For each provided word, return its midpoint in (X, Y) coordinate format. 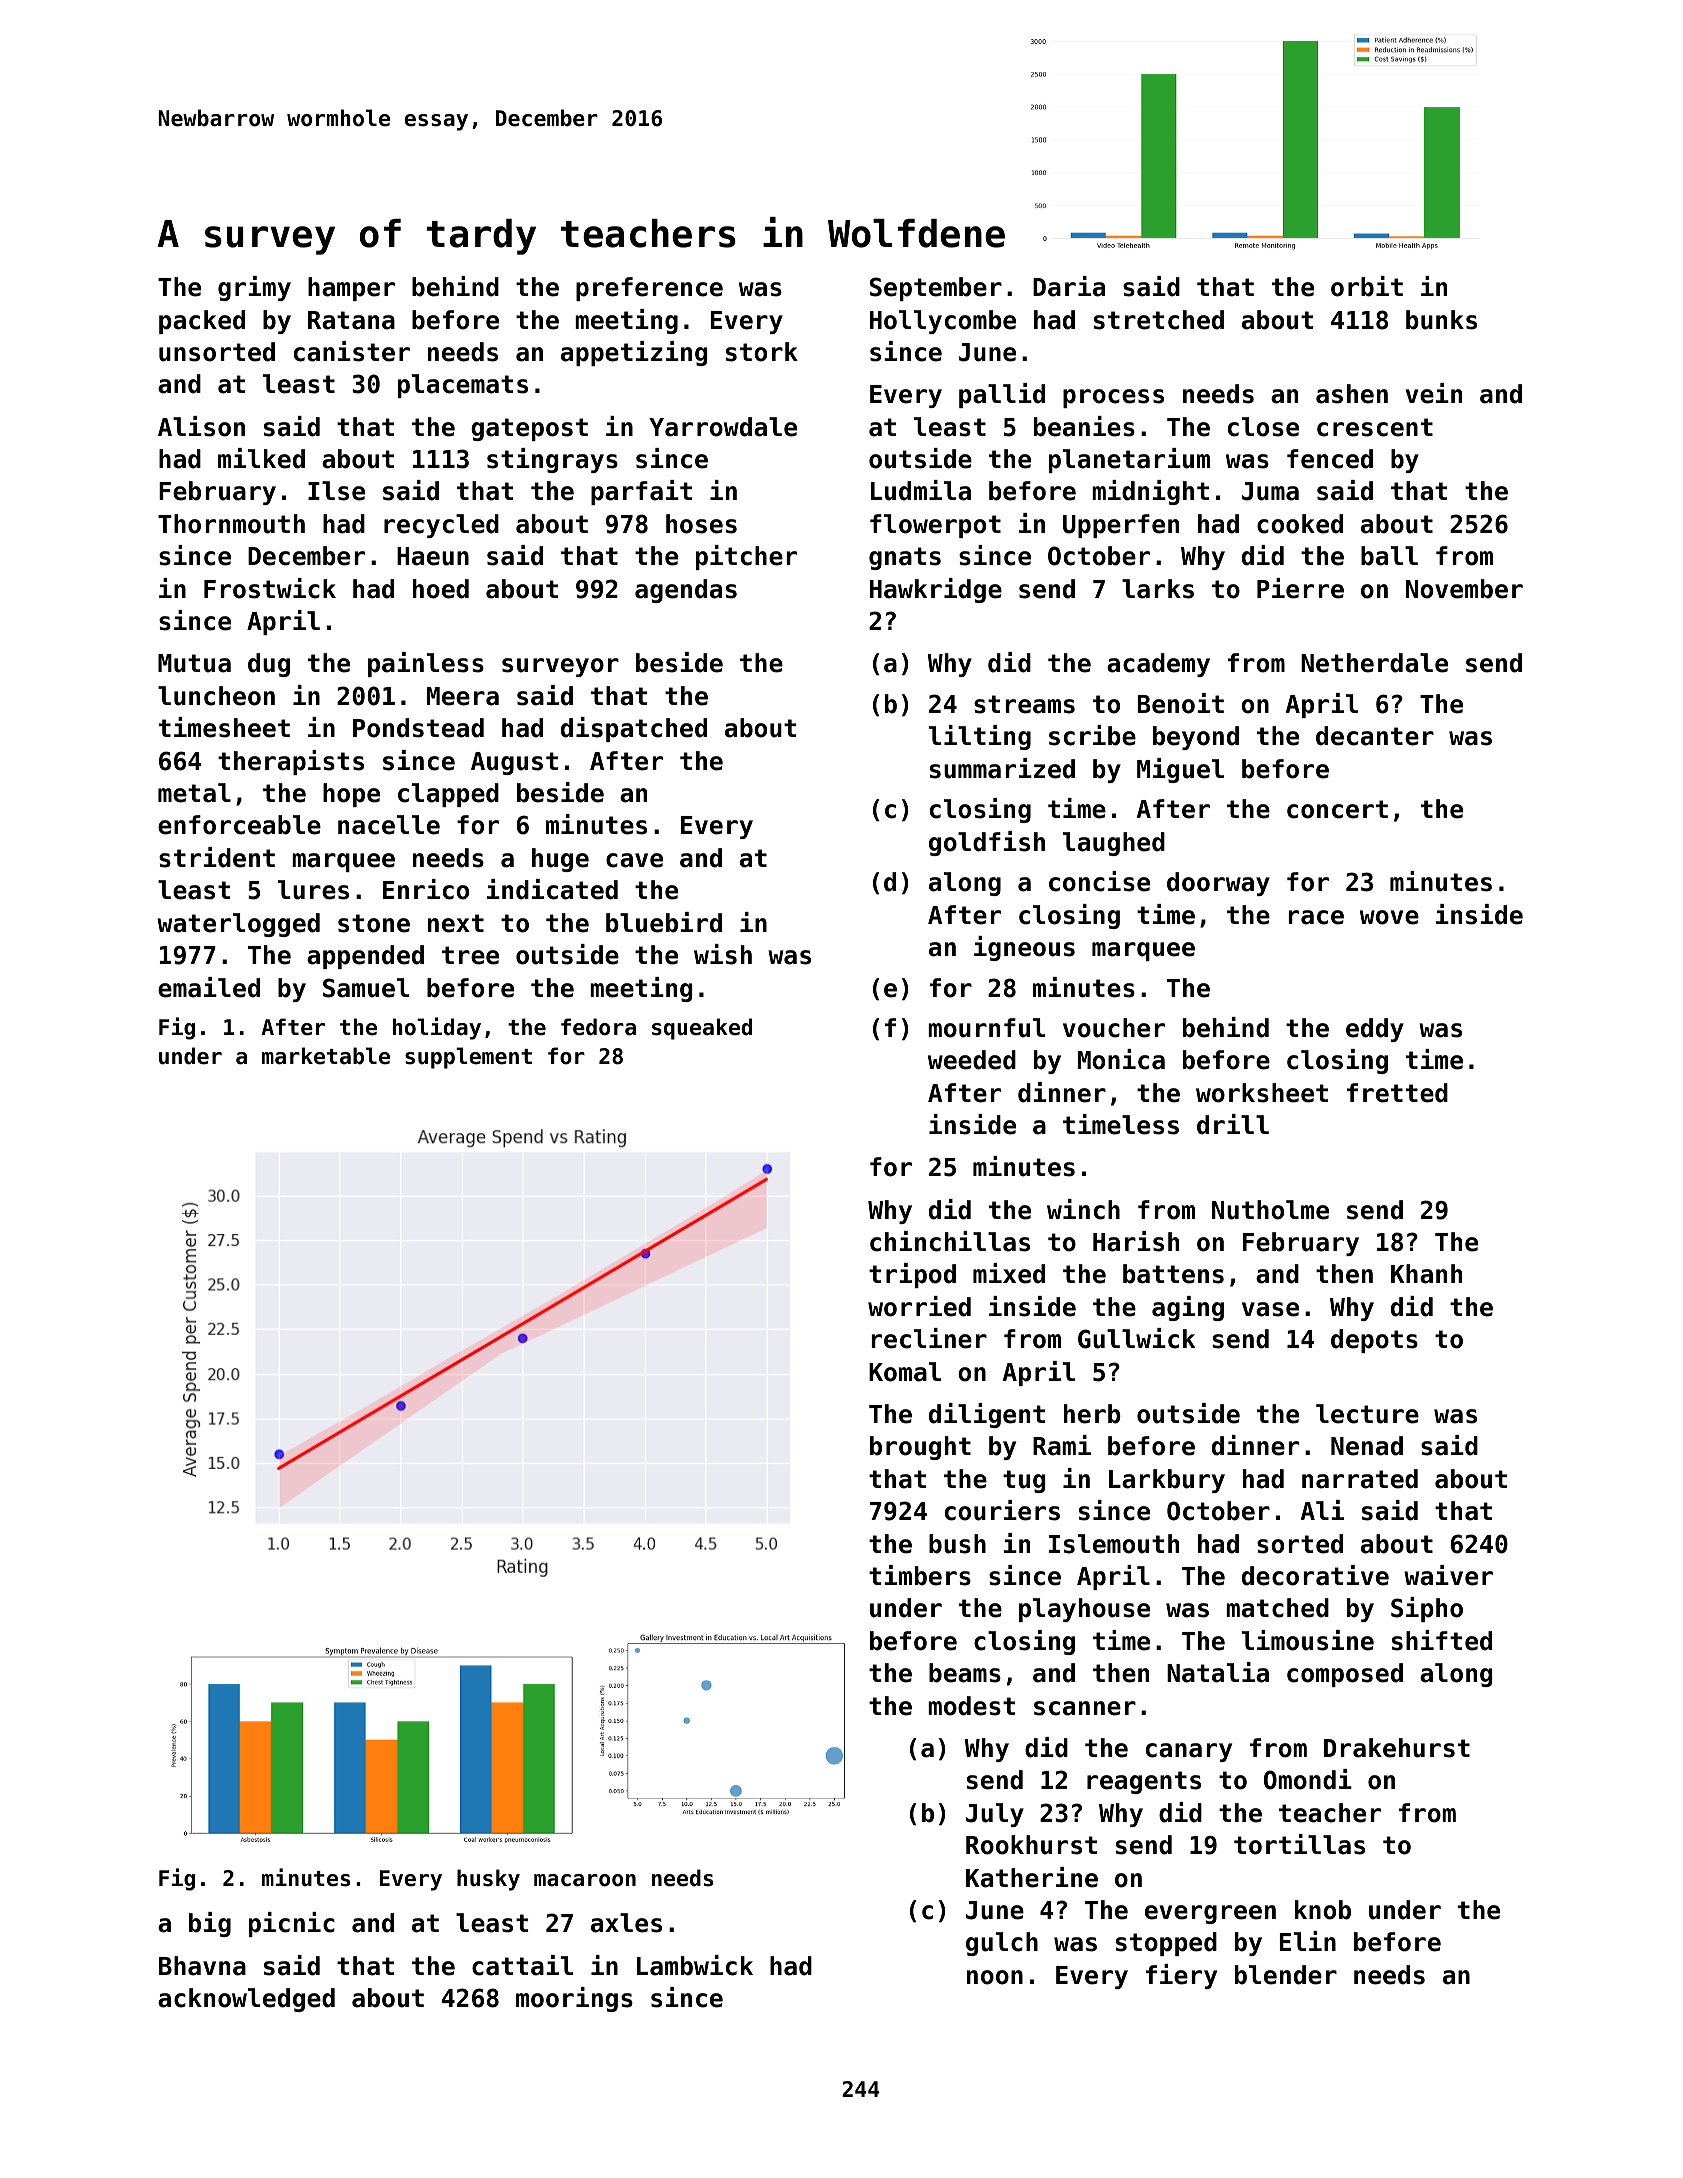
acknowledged (246, 2000)
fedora (598, 1027)
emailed (209, 987)
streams (1024, 704)
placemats (463, 386)
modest (971, 1706)
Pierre (1300, 588)
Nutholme (1270, 1210)
